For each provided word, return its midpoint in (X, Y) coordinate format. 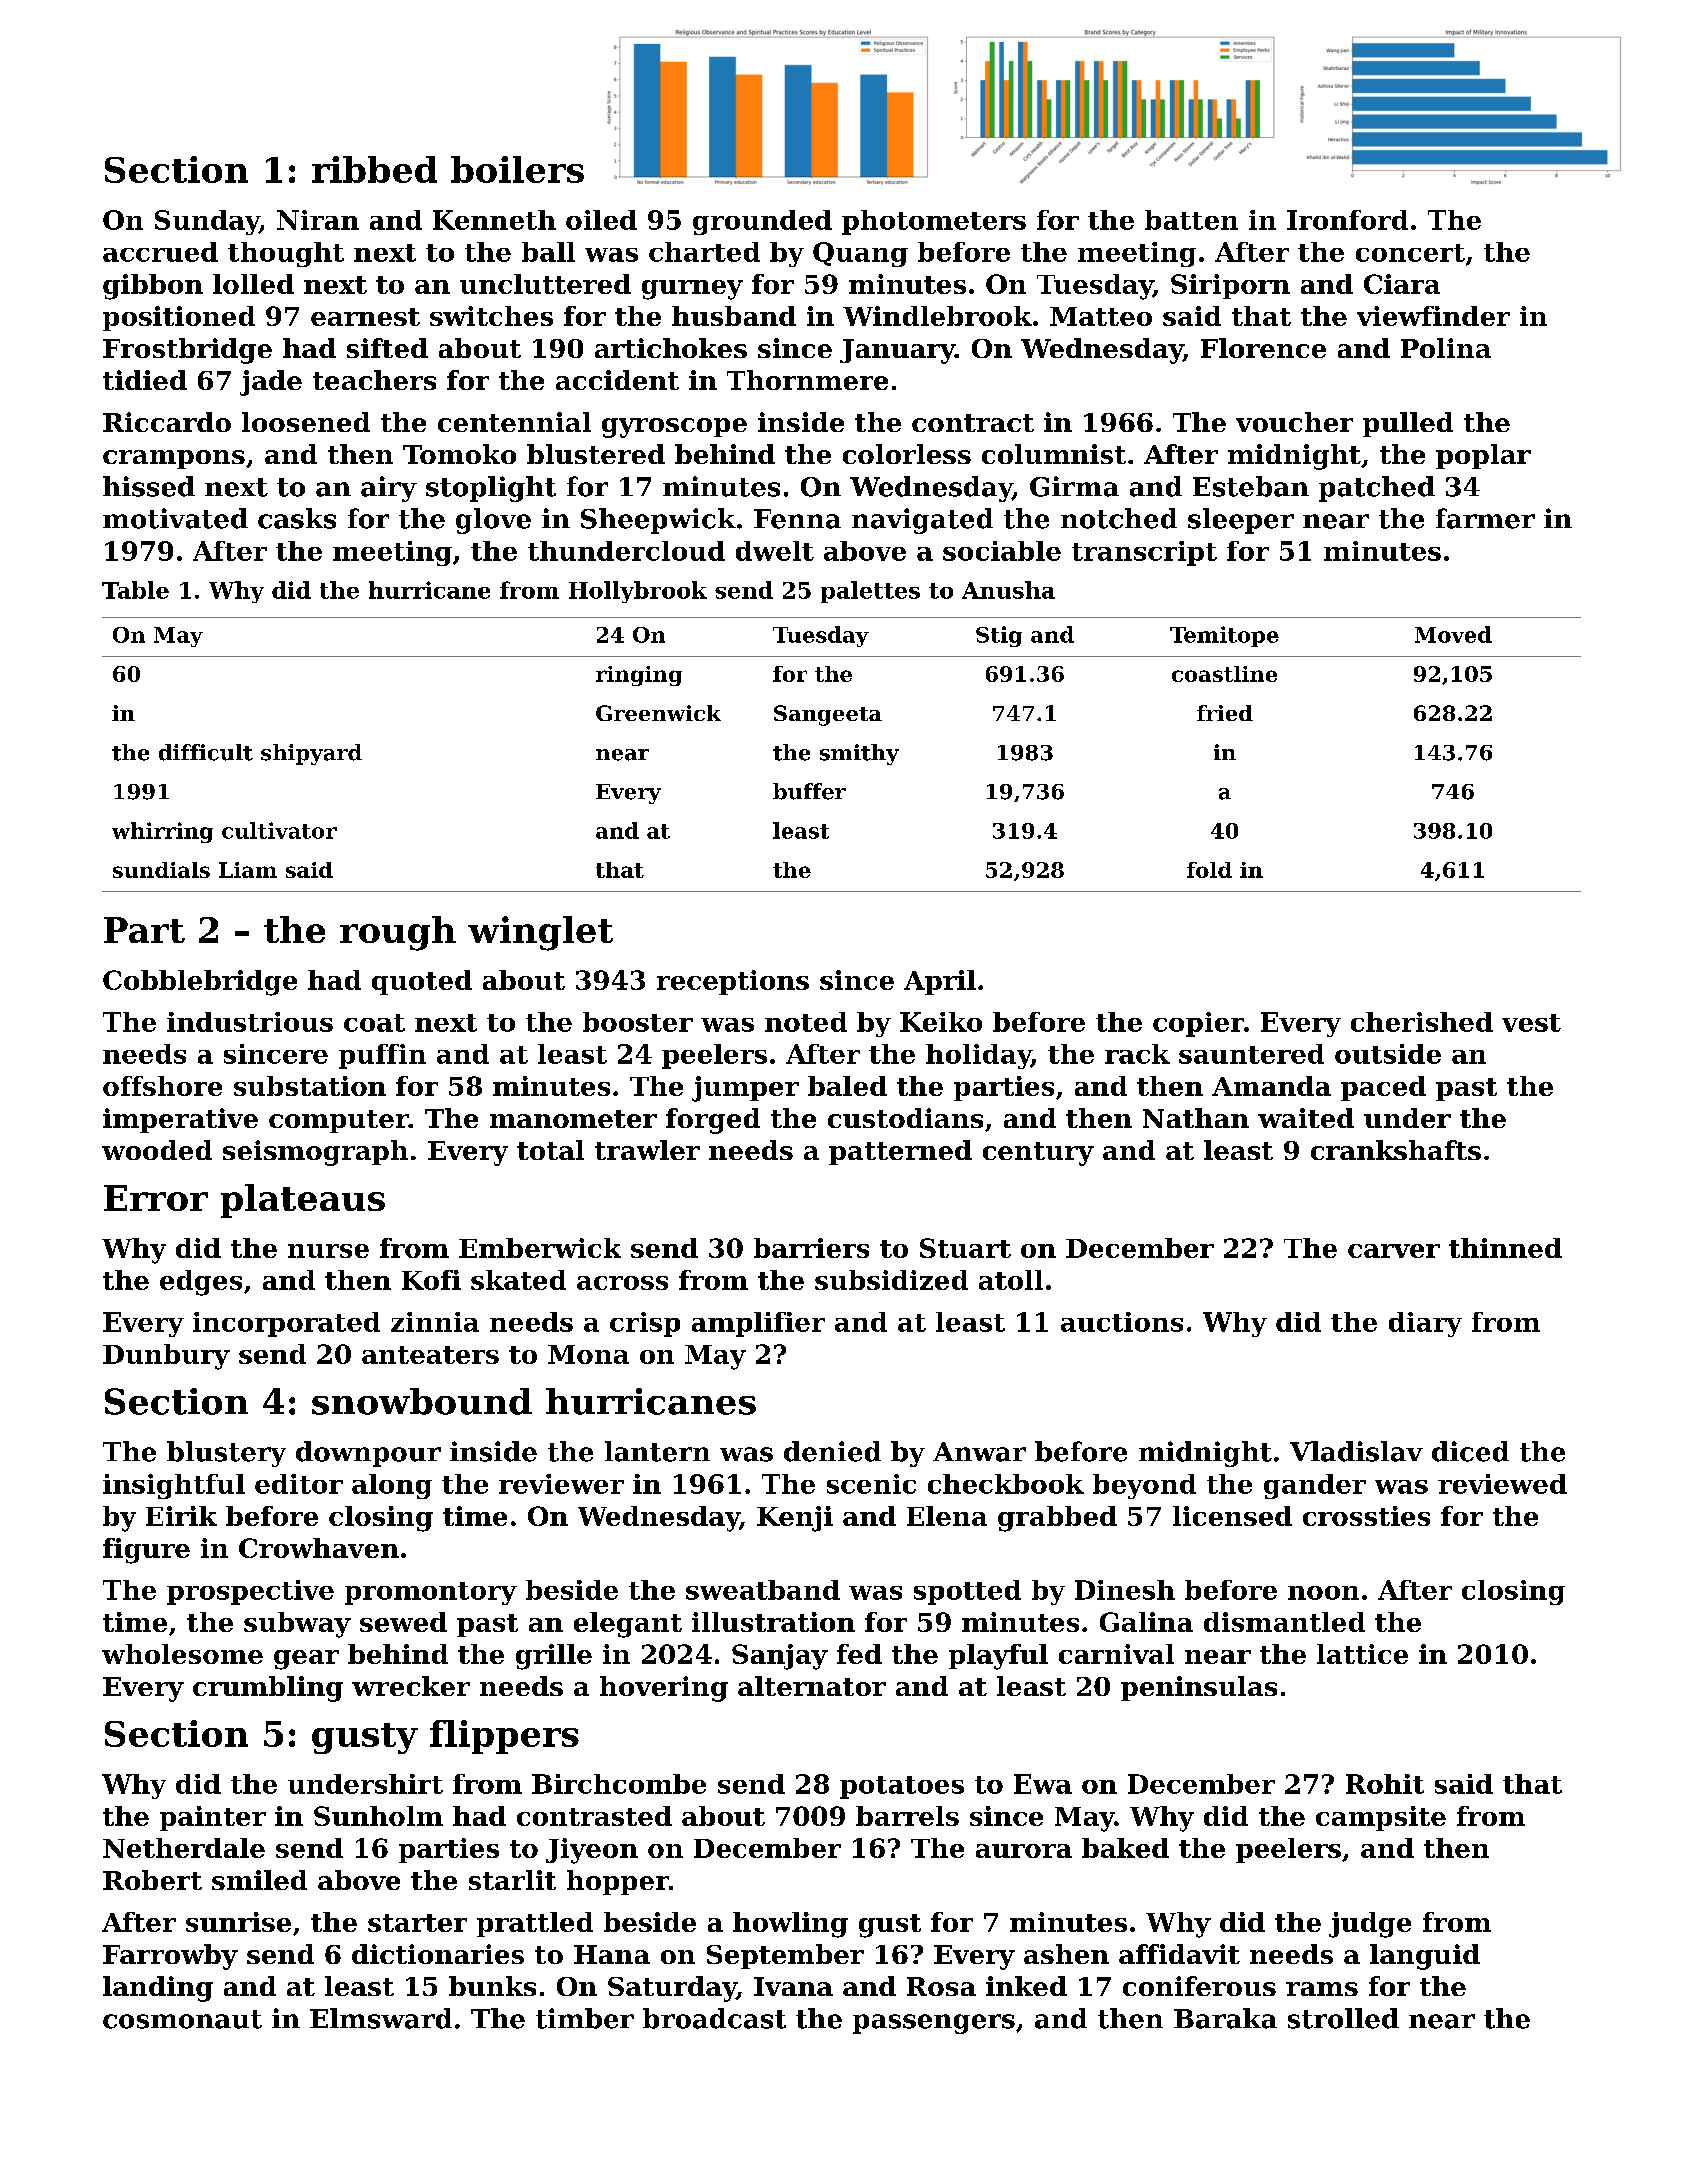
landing (158, 1989)
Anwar (979, 1452)
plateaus (303, 1201)
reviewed (1502, 1484)
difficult (206, 752)
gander (1315, 1486)
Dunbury (166, 1357)
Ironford (1347, 220)
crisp (645, 1324)
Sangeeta (828, 715)
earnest (365, 317)
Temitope (1224, 636)
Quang (860, 254)
